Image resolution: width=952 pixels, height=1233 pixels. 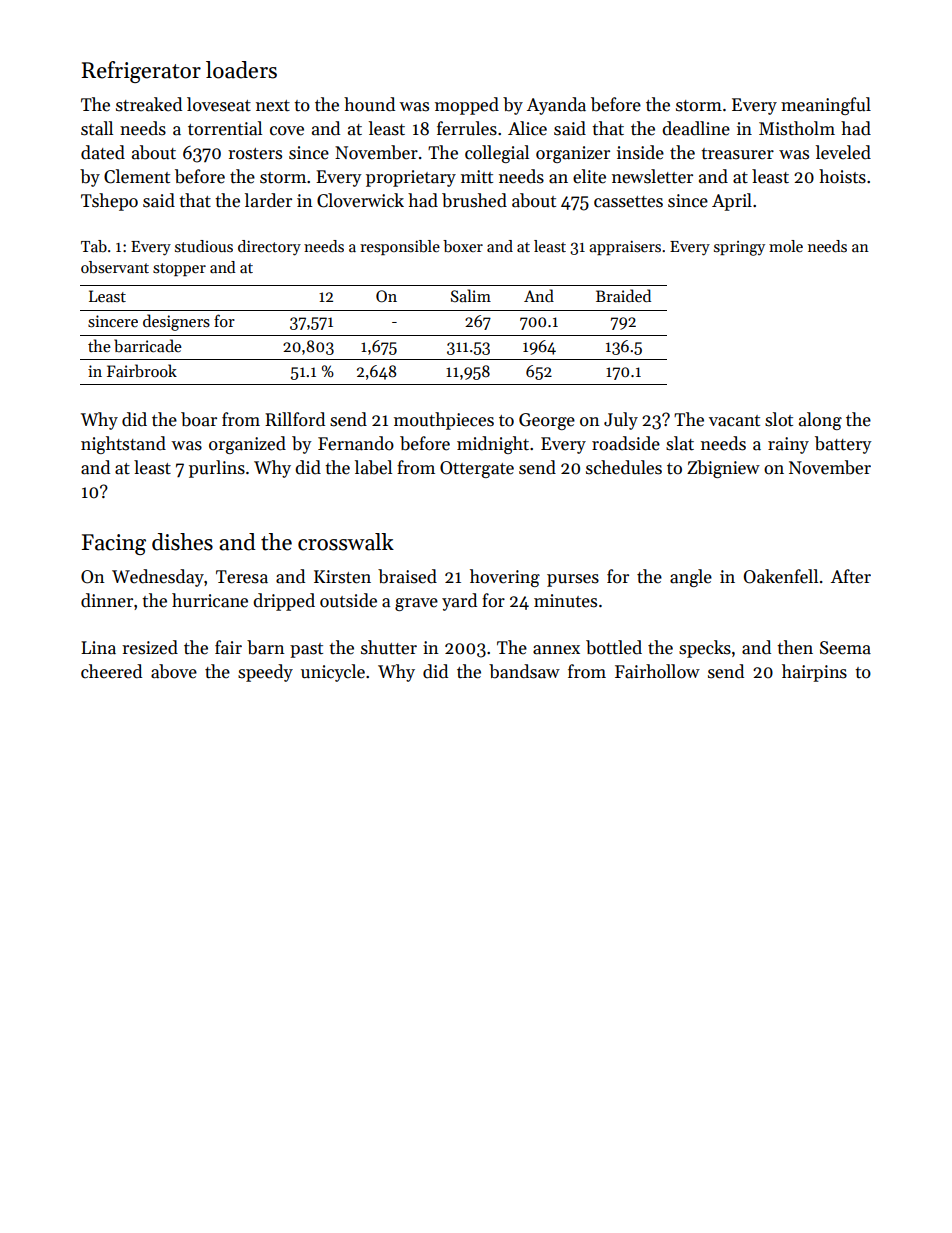 I want to click on treasurer, so click(x=737, y=154).
